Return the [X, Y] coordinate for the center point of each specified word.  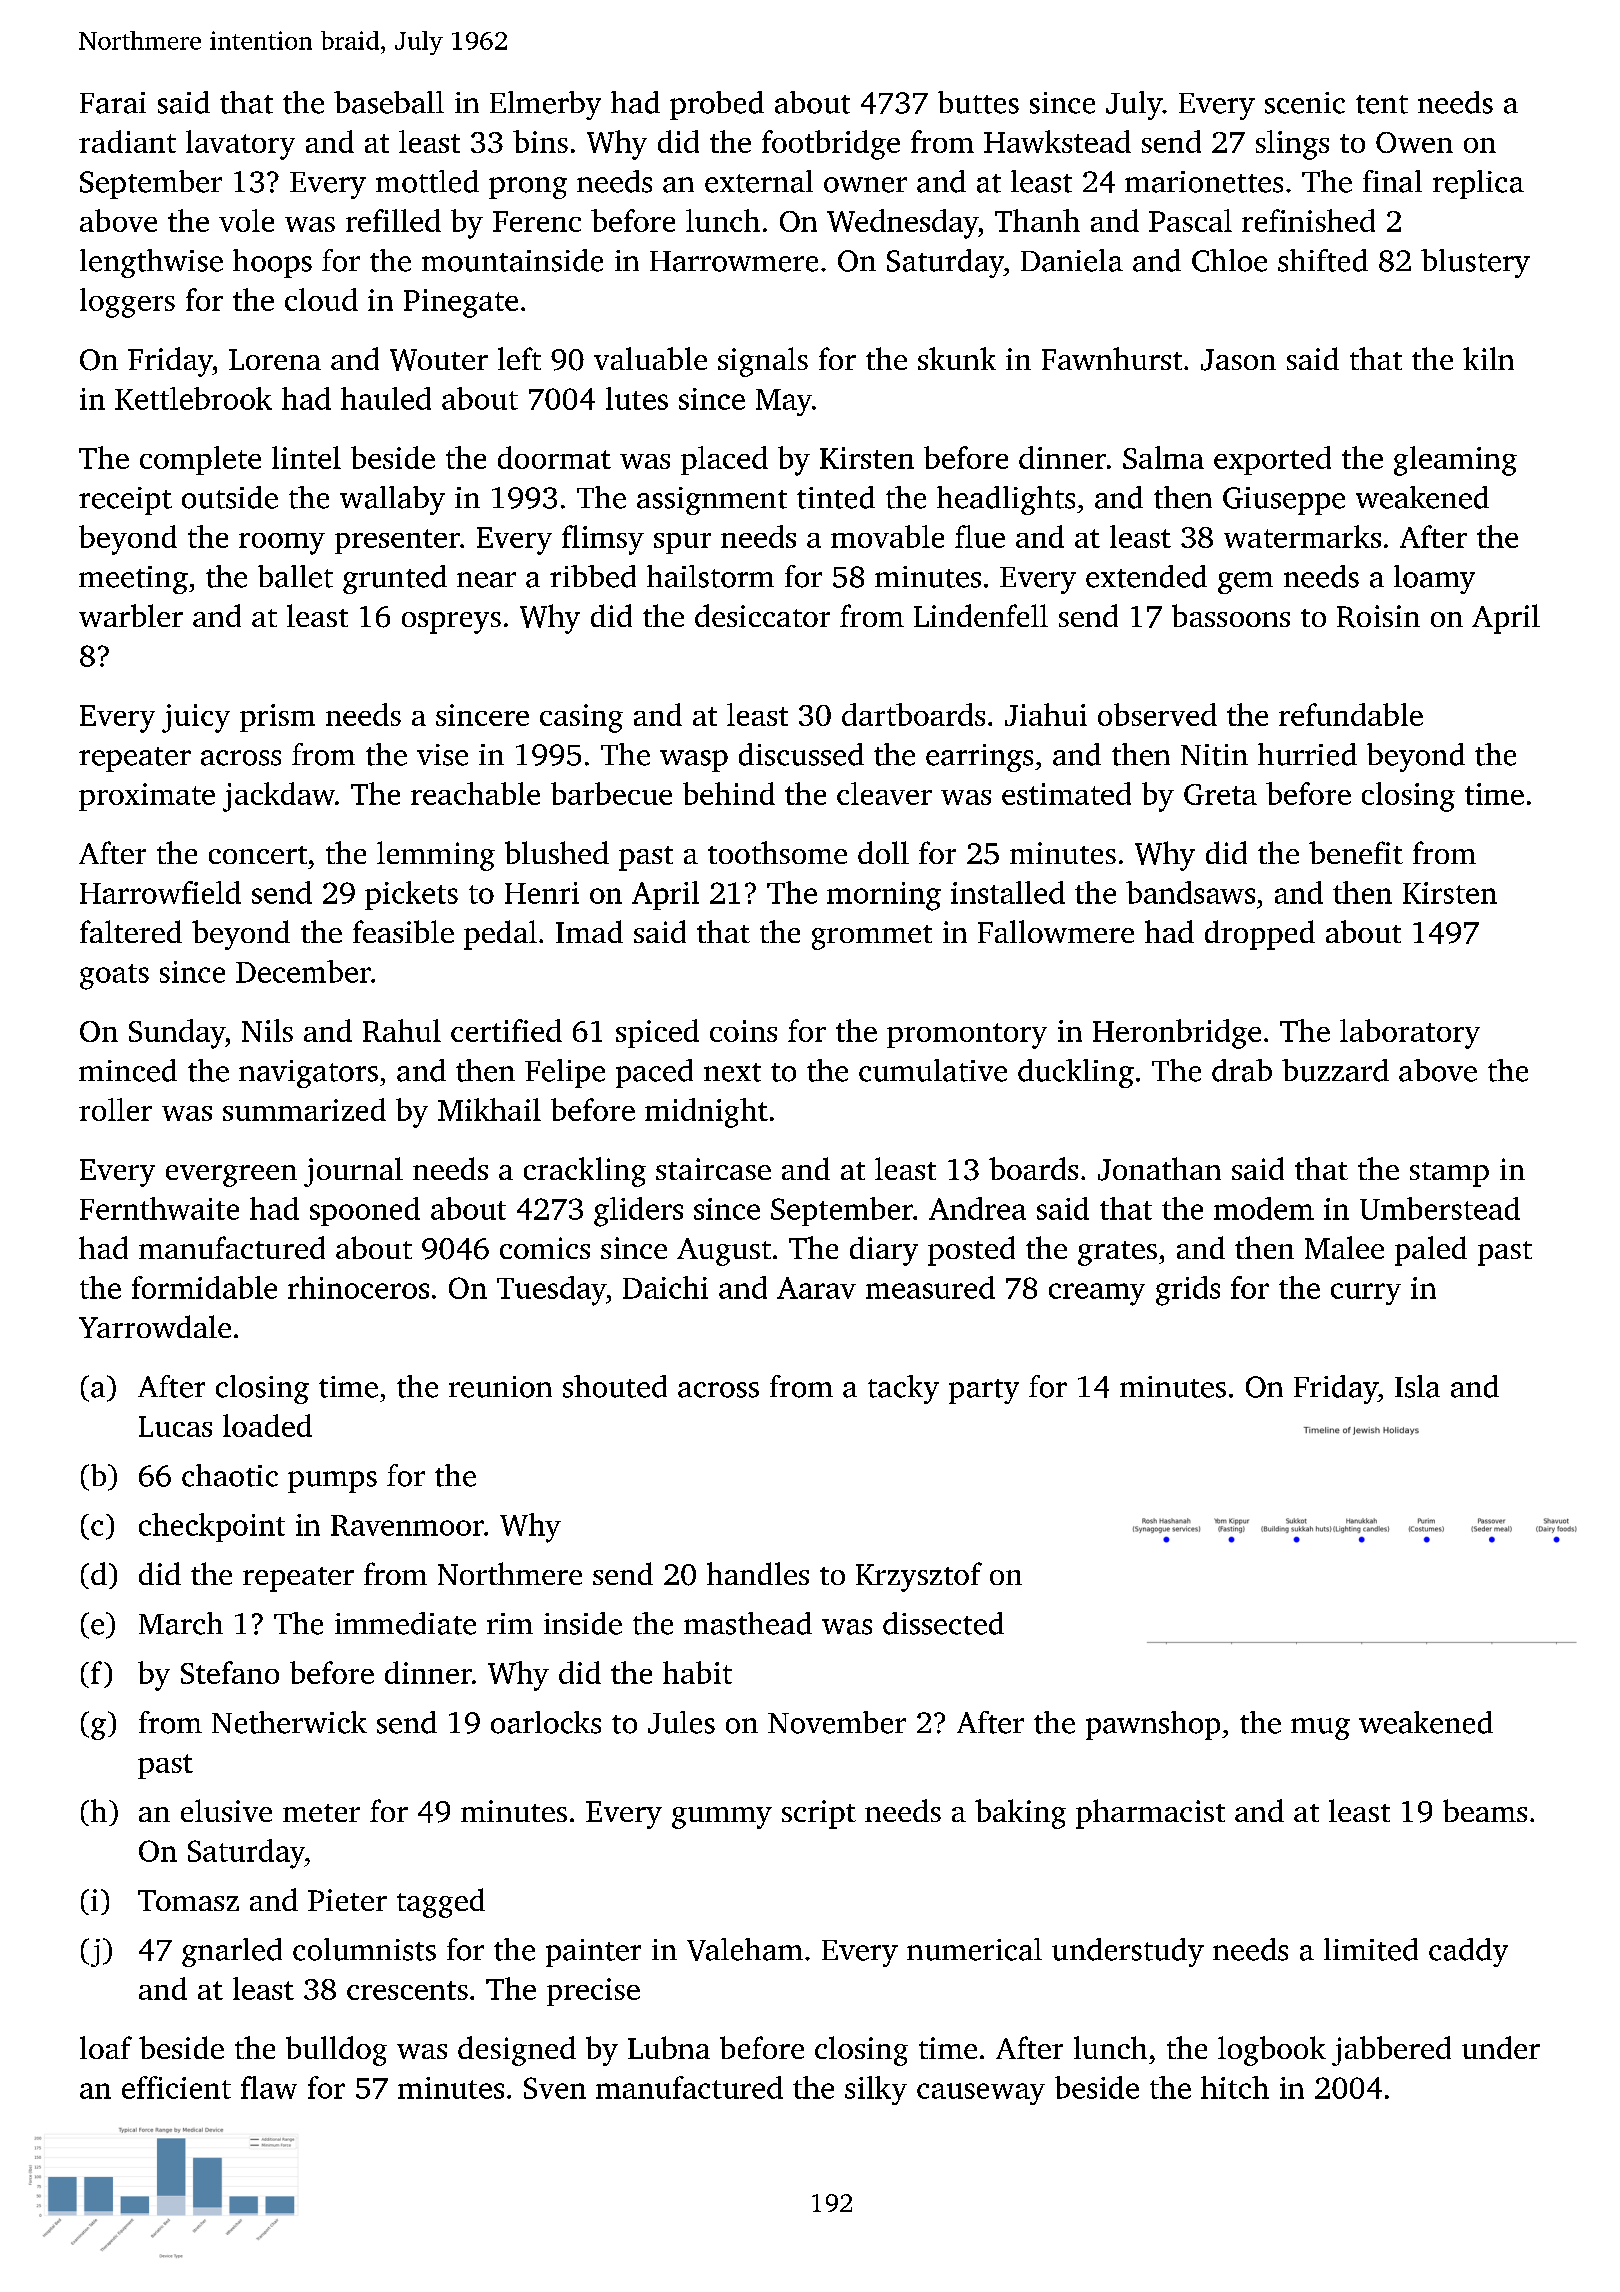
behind [729, 793]
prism [277, 718]
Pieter [347, 1900]
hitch [1235, 2087]
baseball [389, 102]
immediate [405, 1623]
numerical [974, 1949]
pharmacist [1150, 1814]
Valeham [745, 1949]
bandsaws [1190, 892]
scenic [1305, 103]
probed [717, 105]
